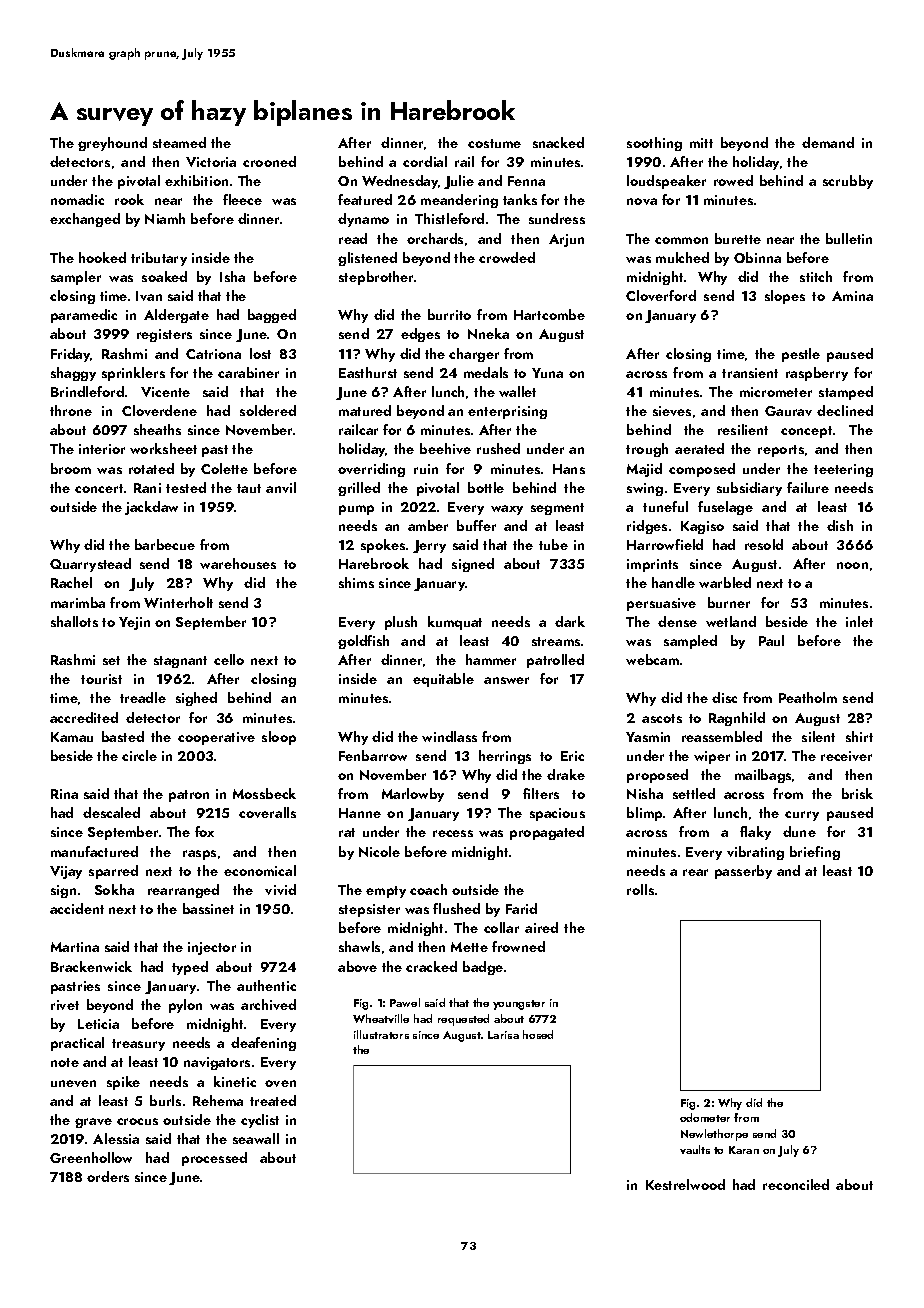  I want to click on imprints, so click(652, 565).
